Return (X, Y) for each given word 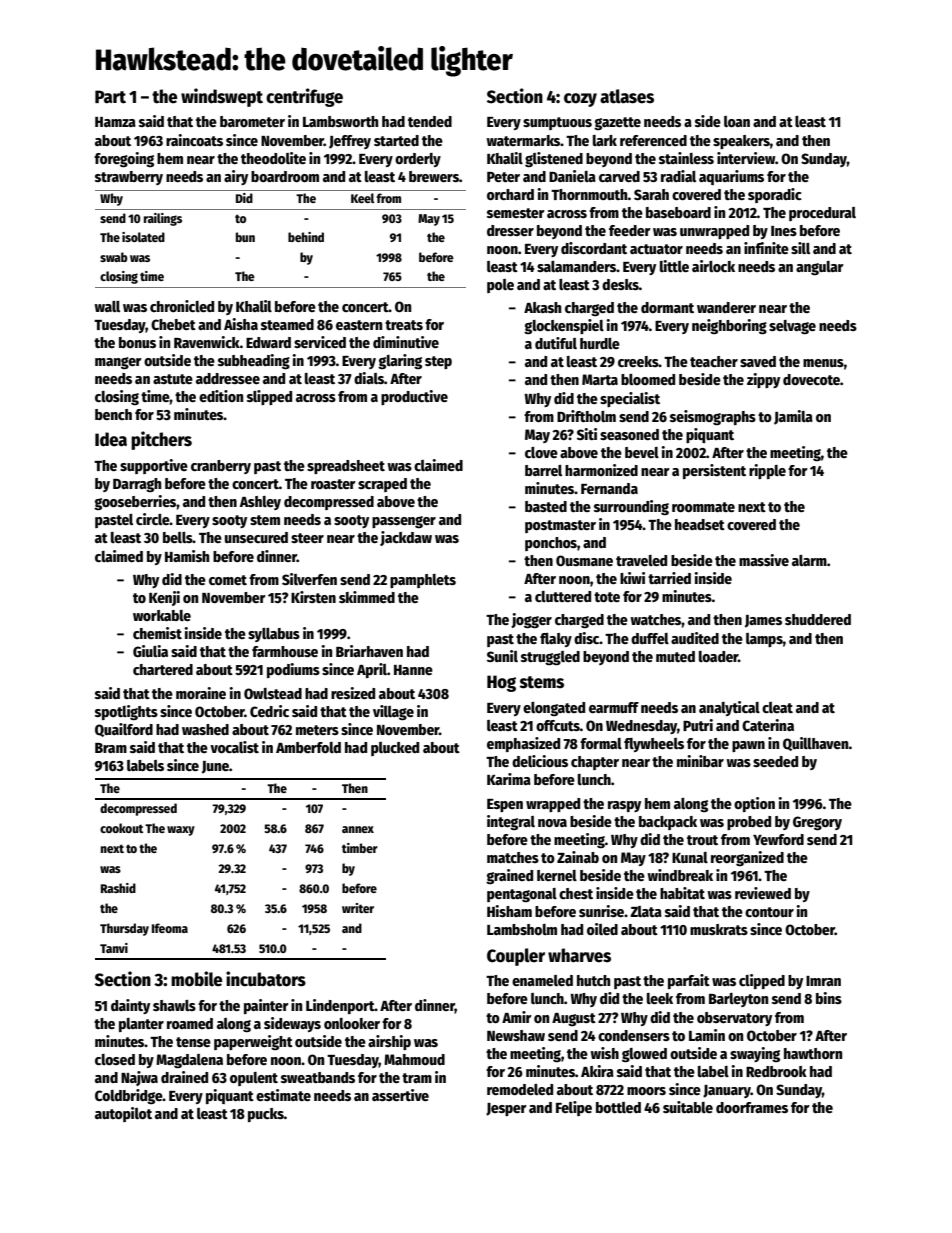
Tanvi (114, 948)
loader (718, 656)
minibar (700, 761)
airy (236, 177)
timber (360, 848)
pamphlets (423, 581)
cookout (121, 828)
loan (737, 121)
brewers (434, 176)
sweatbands (318, 1077)
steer (307, 538)
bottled (618, 1107)
